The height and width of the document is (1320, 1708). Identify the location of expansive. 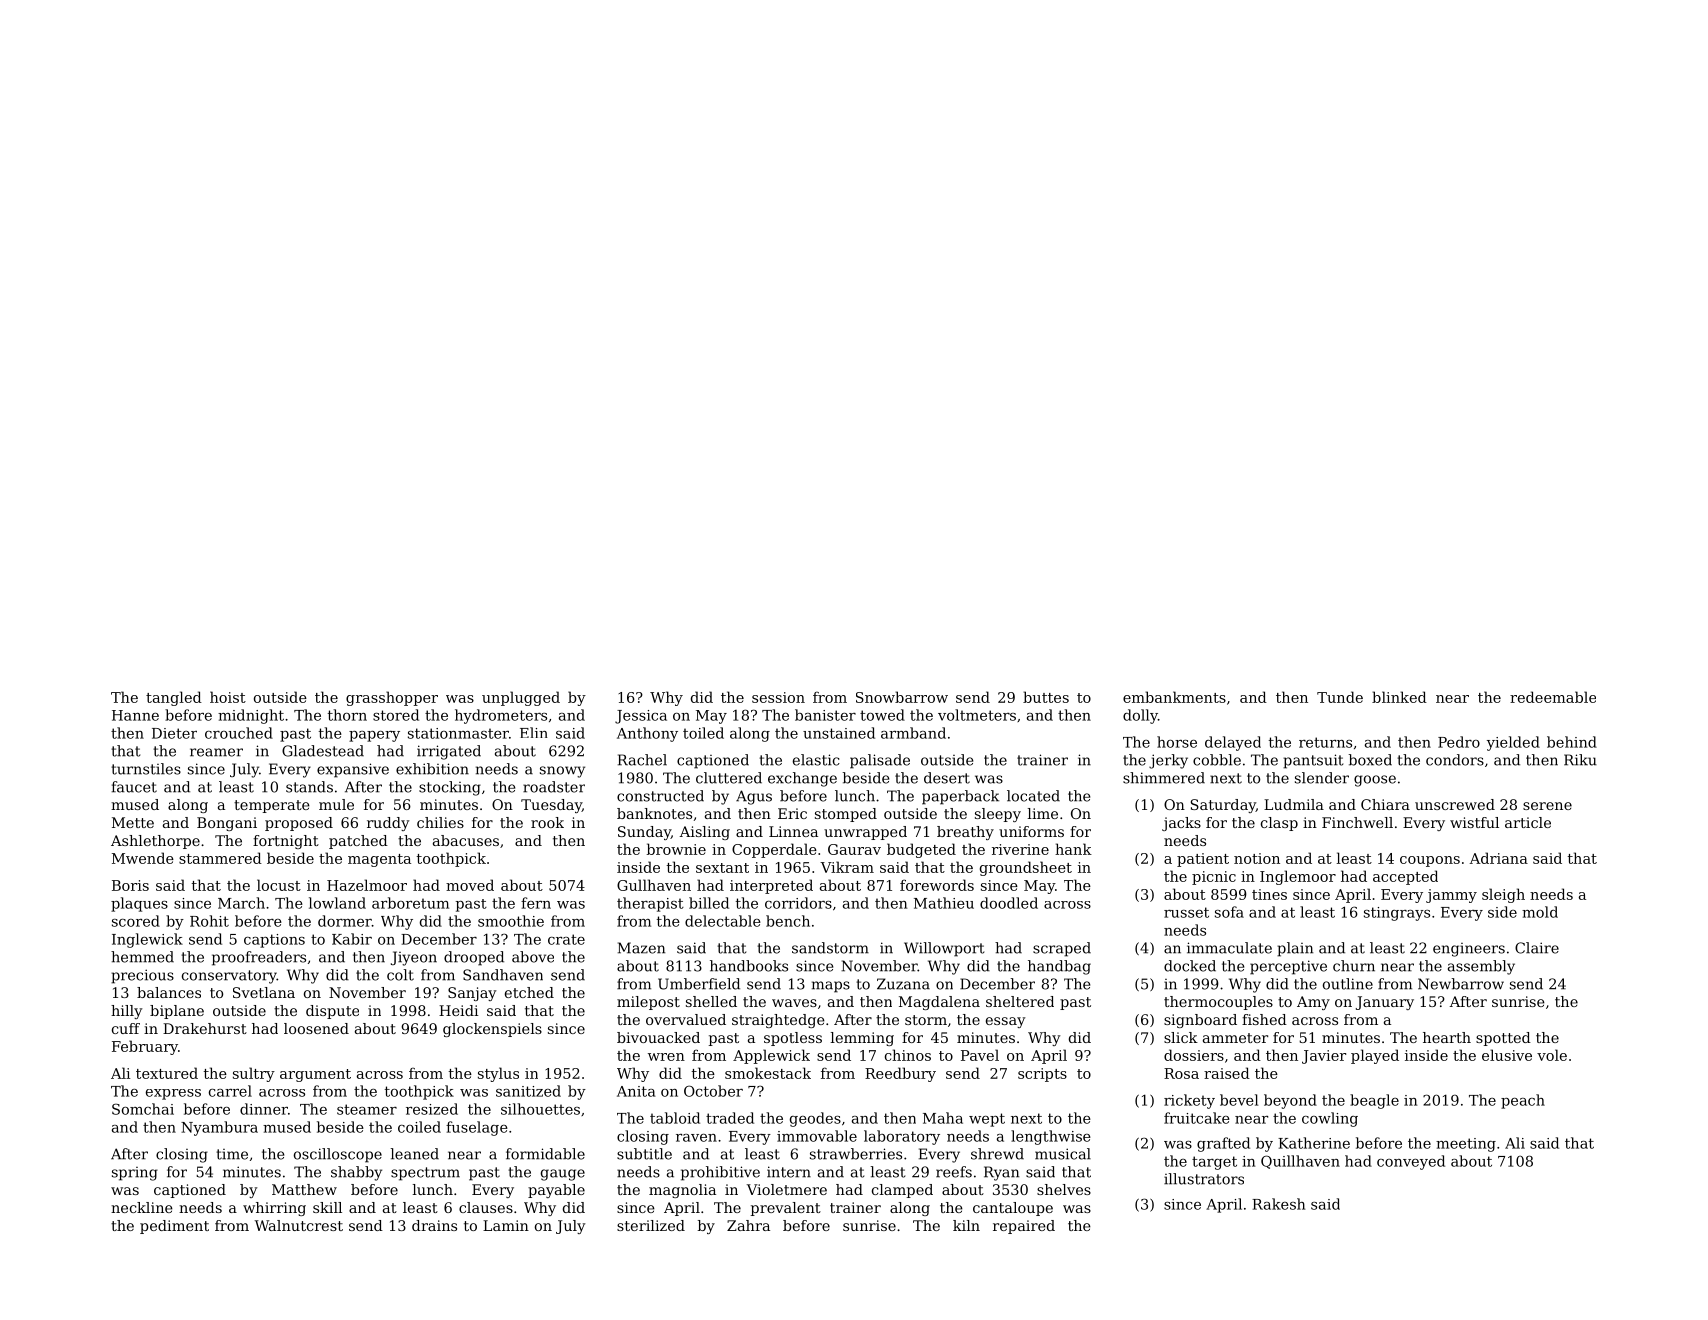
(353, 770).
